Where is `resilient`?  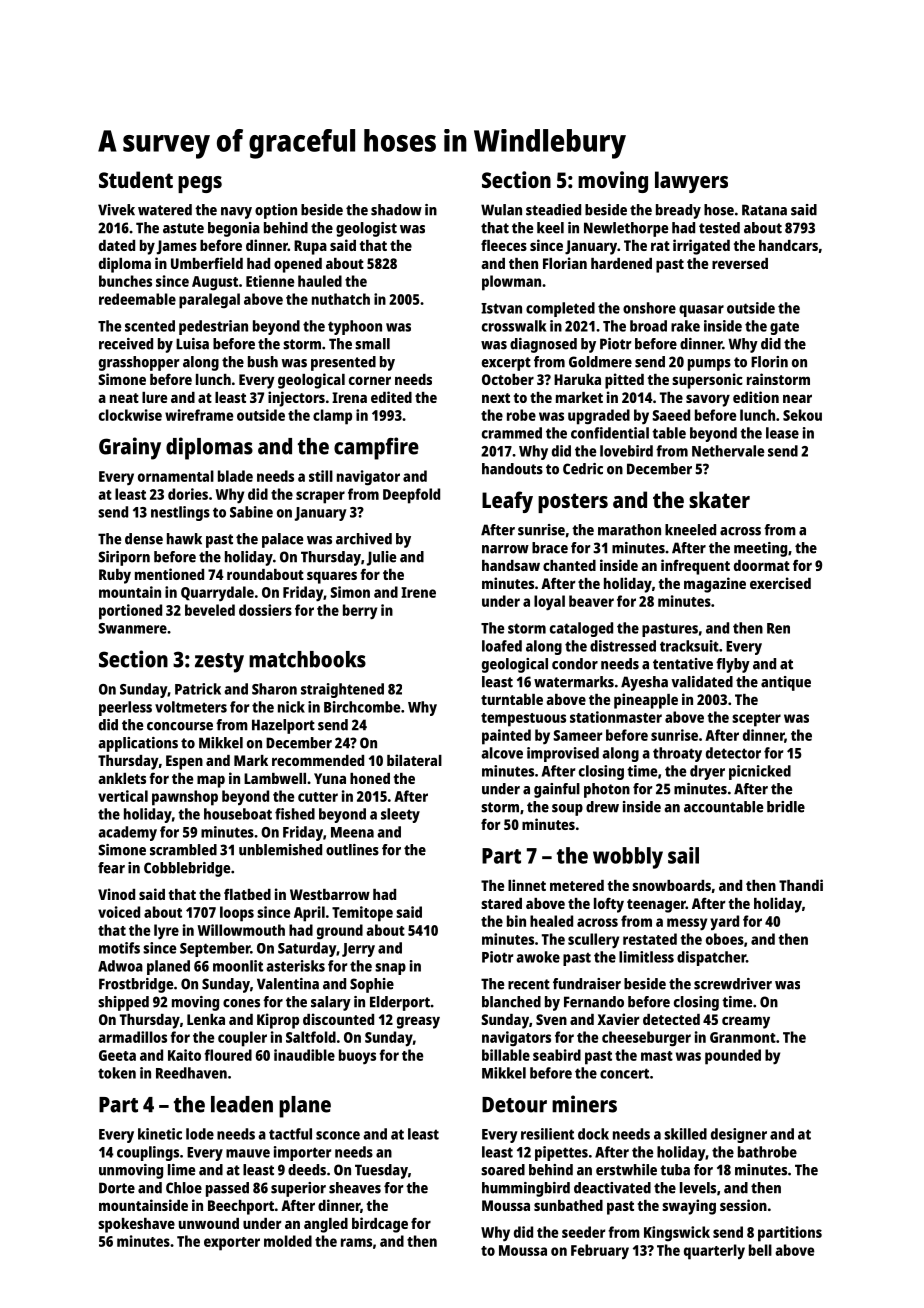 resilient is located at coordinates (547, 1134).
